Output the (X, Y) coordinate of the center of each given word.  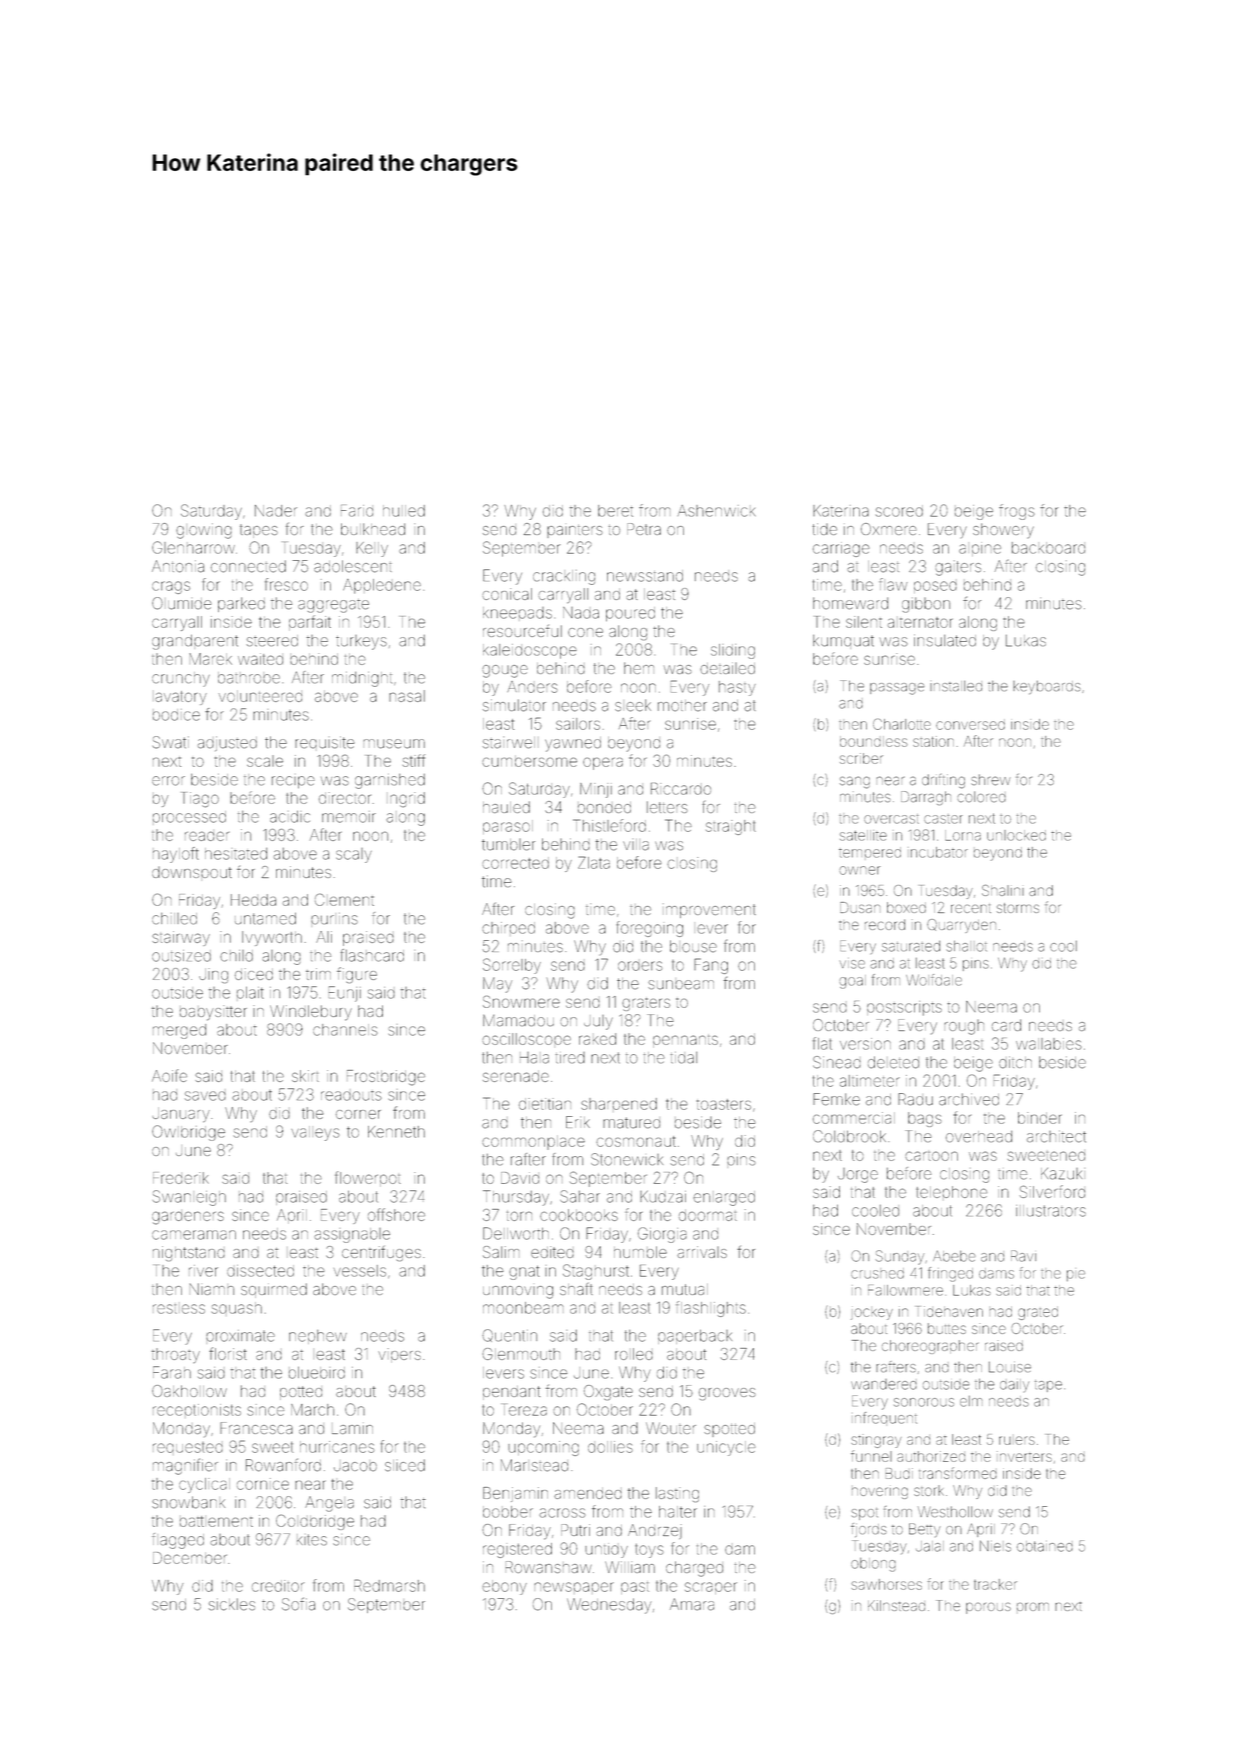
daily (1014, 1385)
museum (394, 744)
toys (649, 1551)
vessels (360, 1271)
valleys (315, 1133)
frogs (1017, 512)
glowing (204, 531)
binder (1040, 1118)
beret (615, 511)
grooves (727, 1394)
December (190, 1558)
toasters (724, 1104)
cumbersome (529, 762)
